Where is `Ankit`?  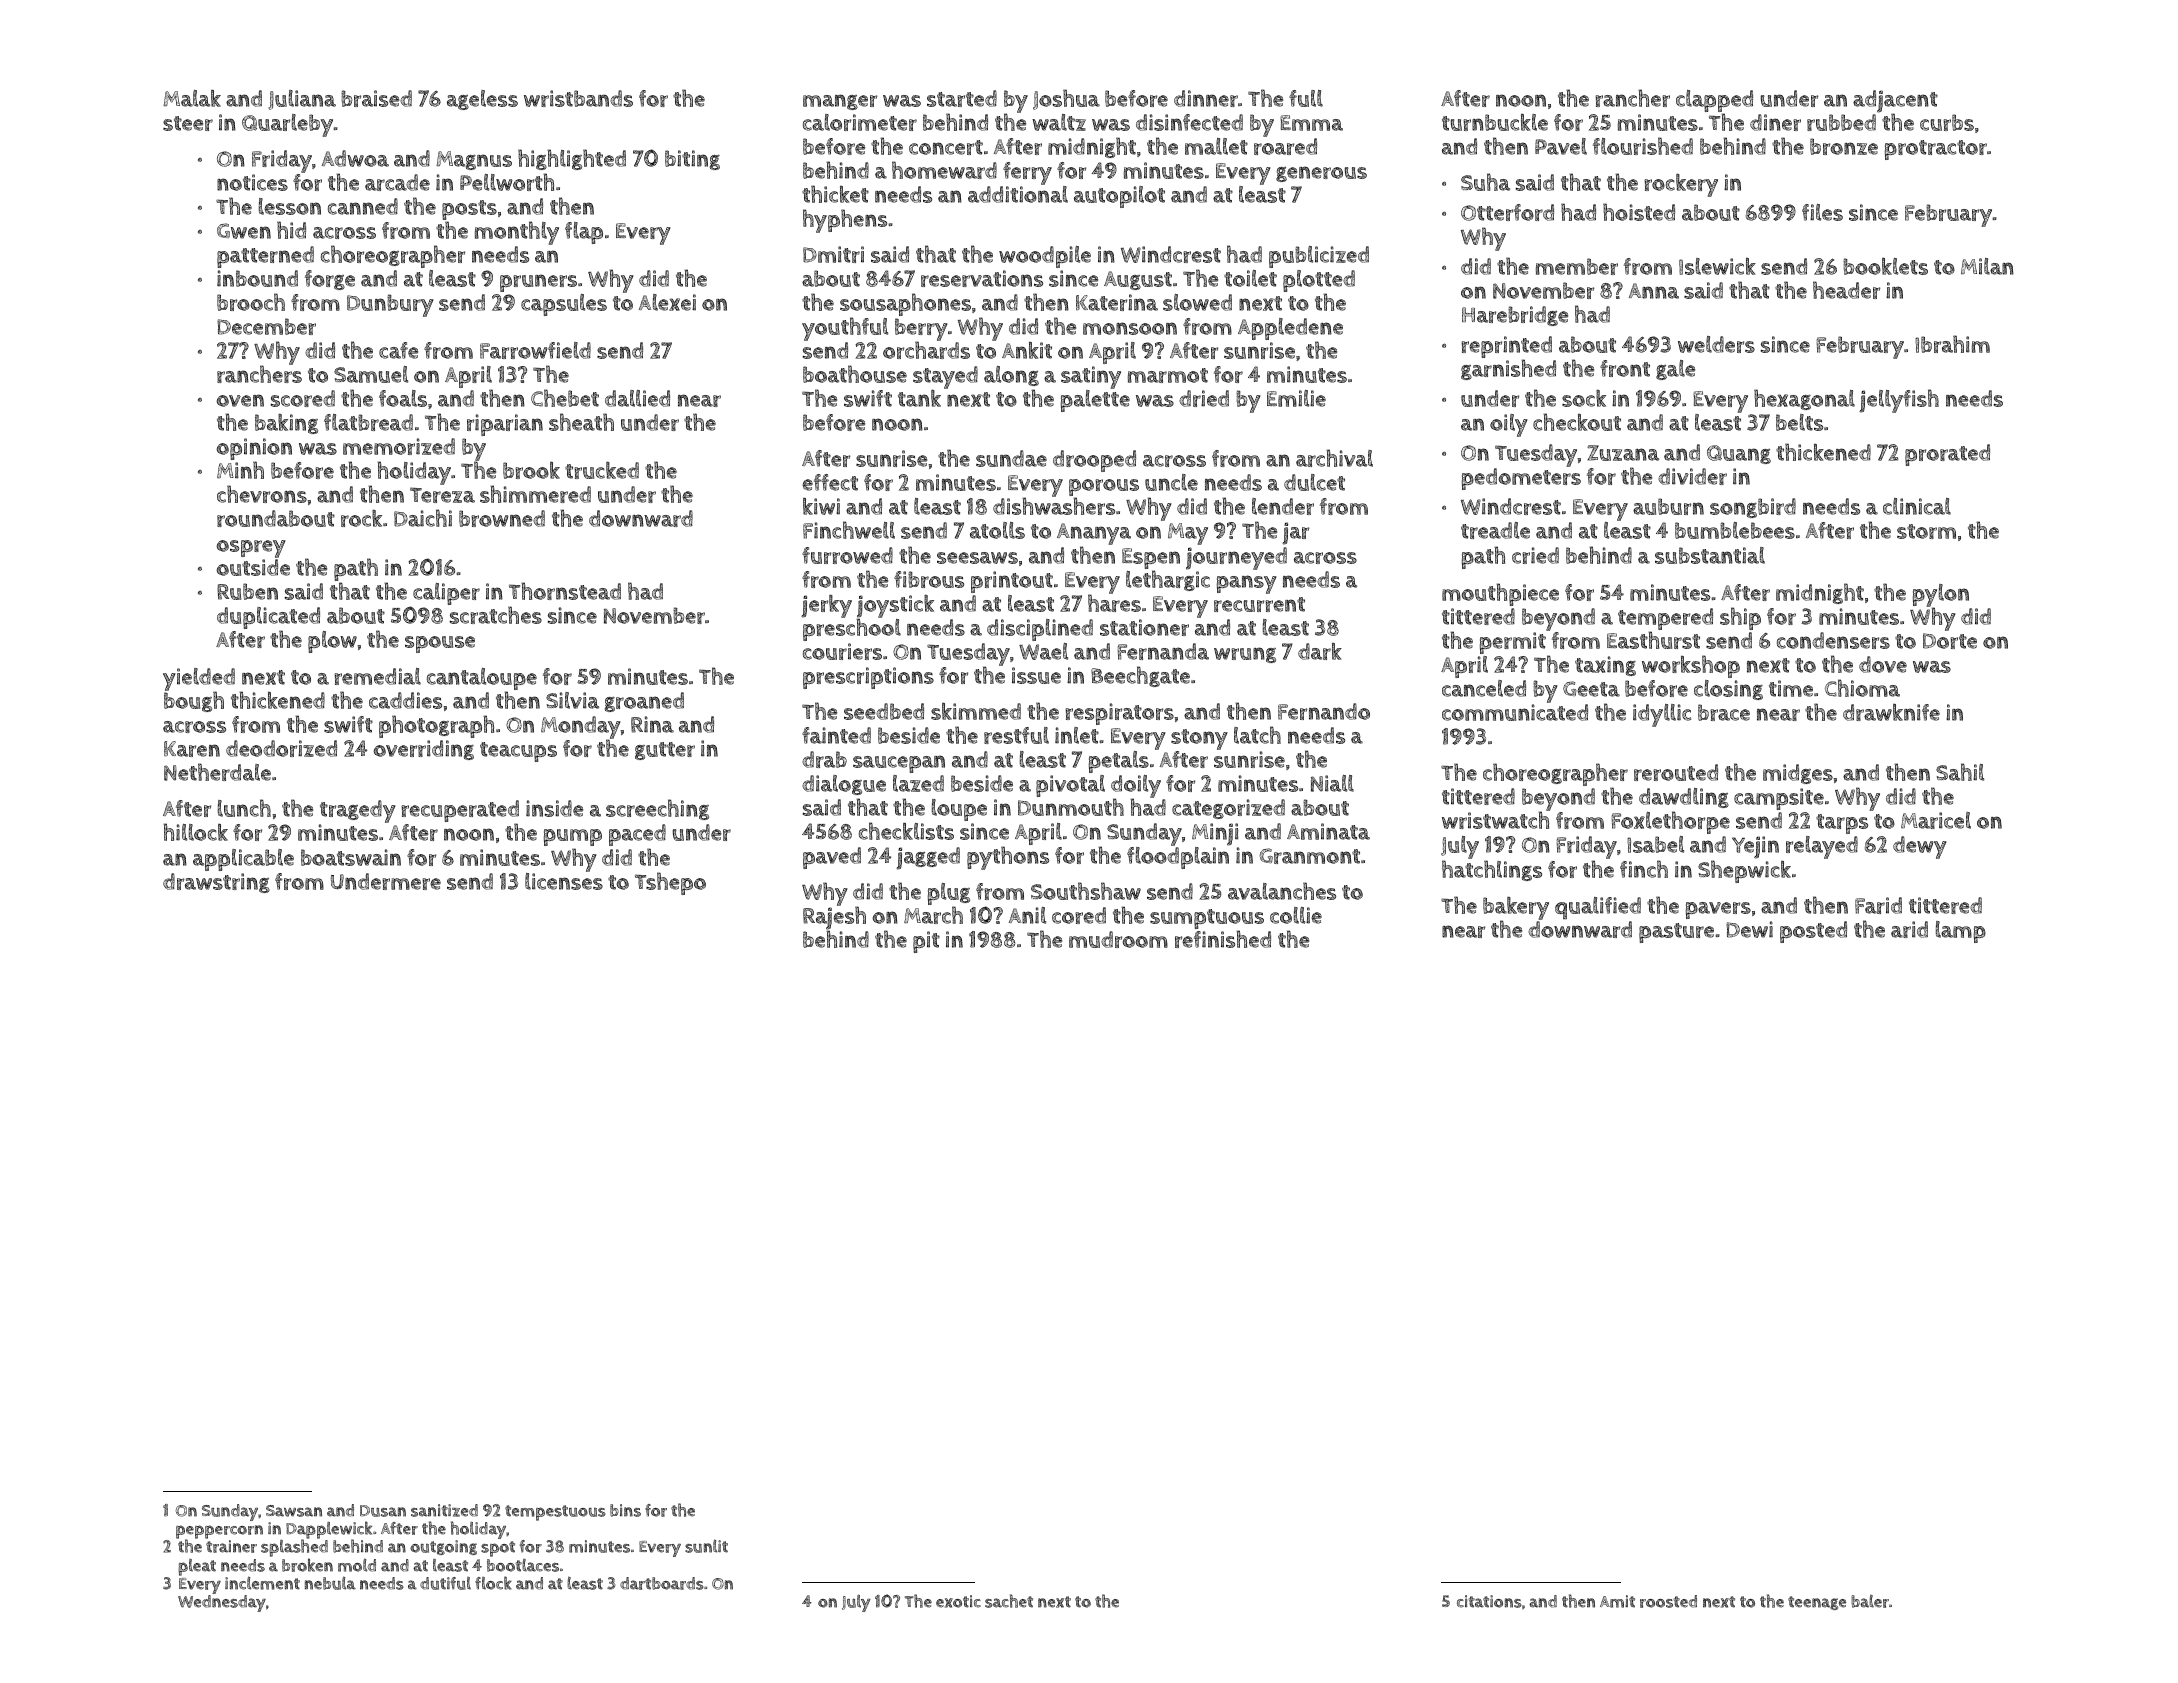 Ankit is located at coordinates (1027, 350).
